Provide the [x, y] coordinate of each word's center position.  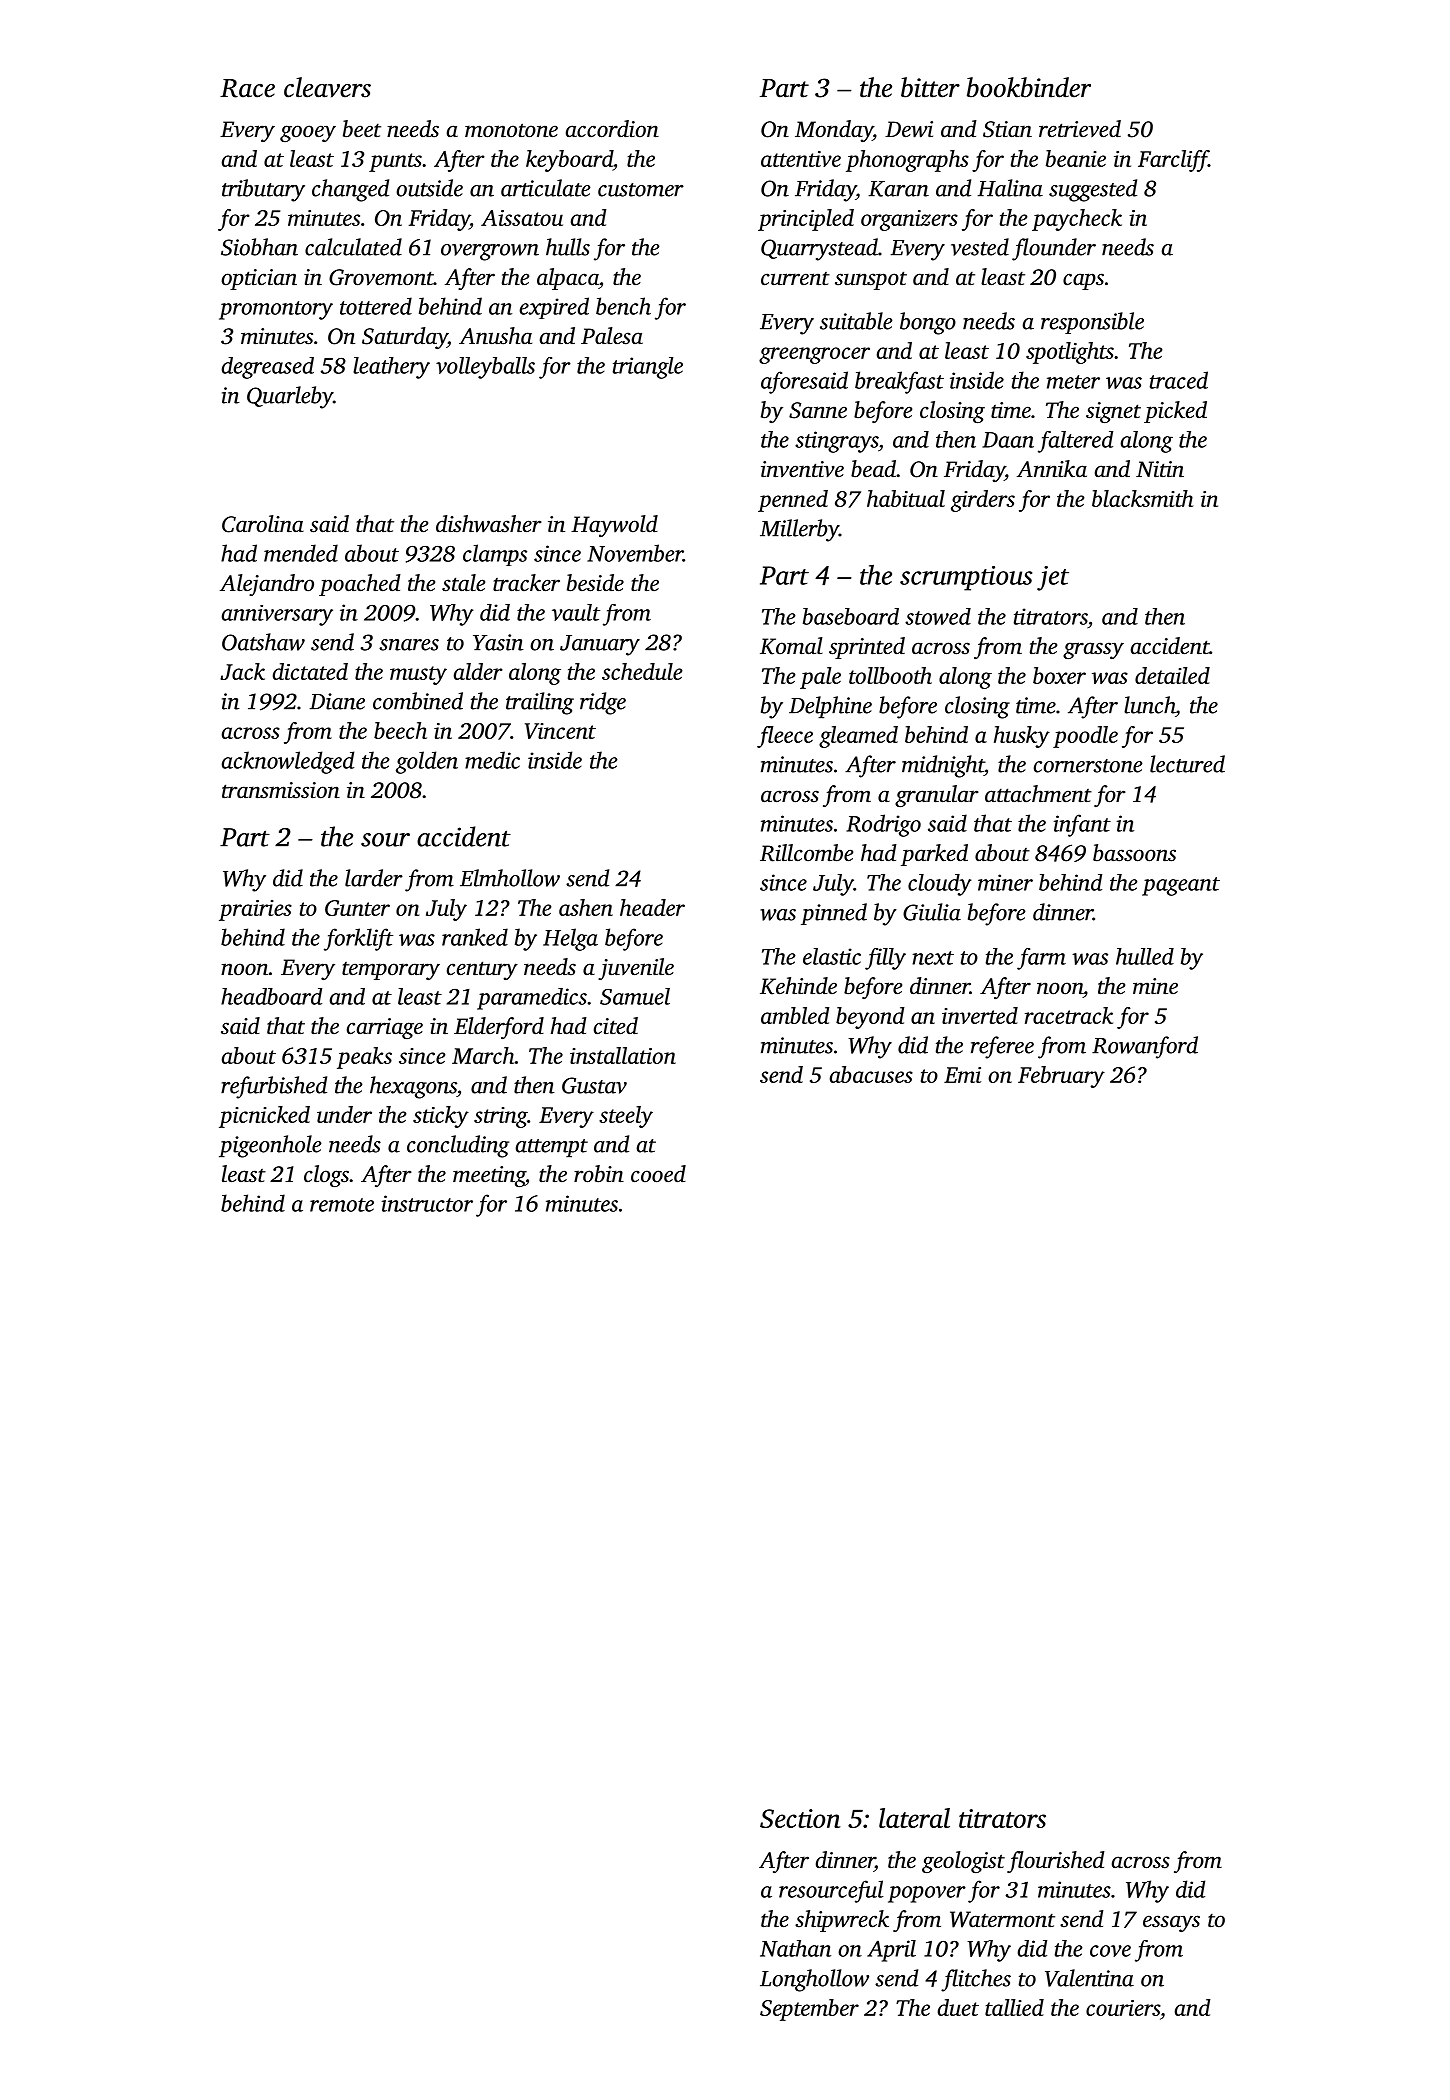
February [1061, 1077]
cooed [658, 1174]
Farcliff [1173, 161]
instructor [427, 1203]
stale [463, 583]
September [809, 2010]
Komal [791, 646]
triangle [648, 368]
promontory [276, 310]
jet [1053, 578]
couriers [1123, 2008]
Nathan [795, 1948]
